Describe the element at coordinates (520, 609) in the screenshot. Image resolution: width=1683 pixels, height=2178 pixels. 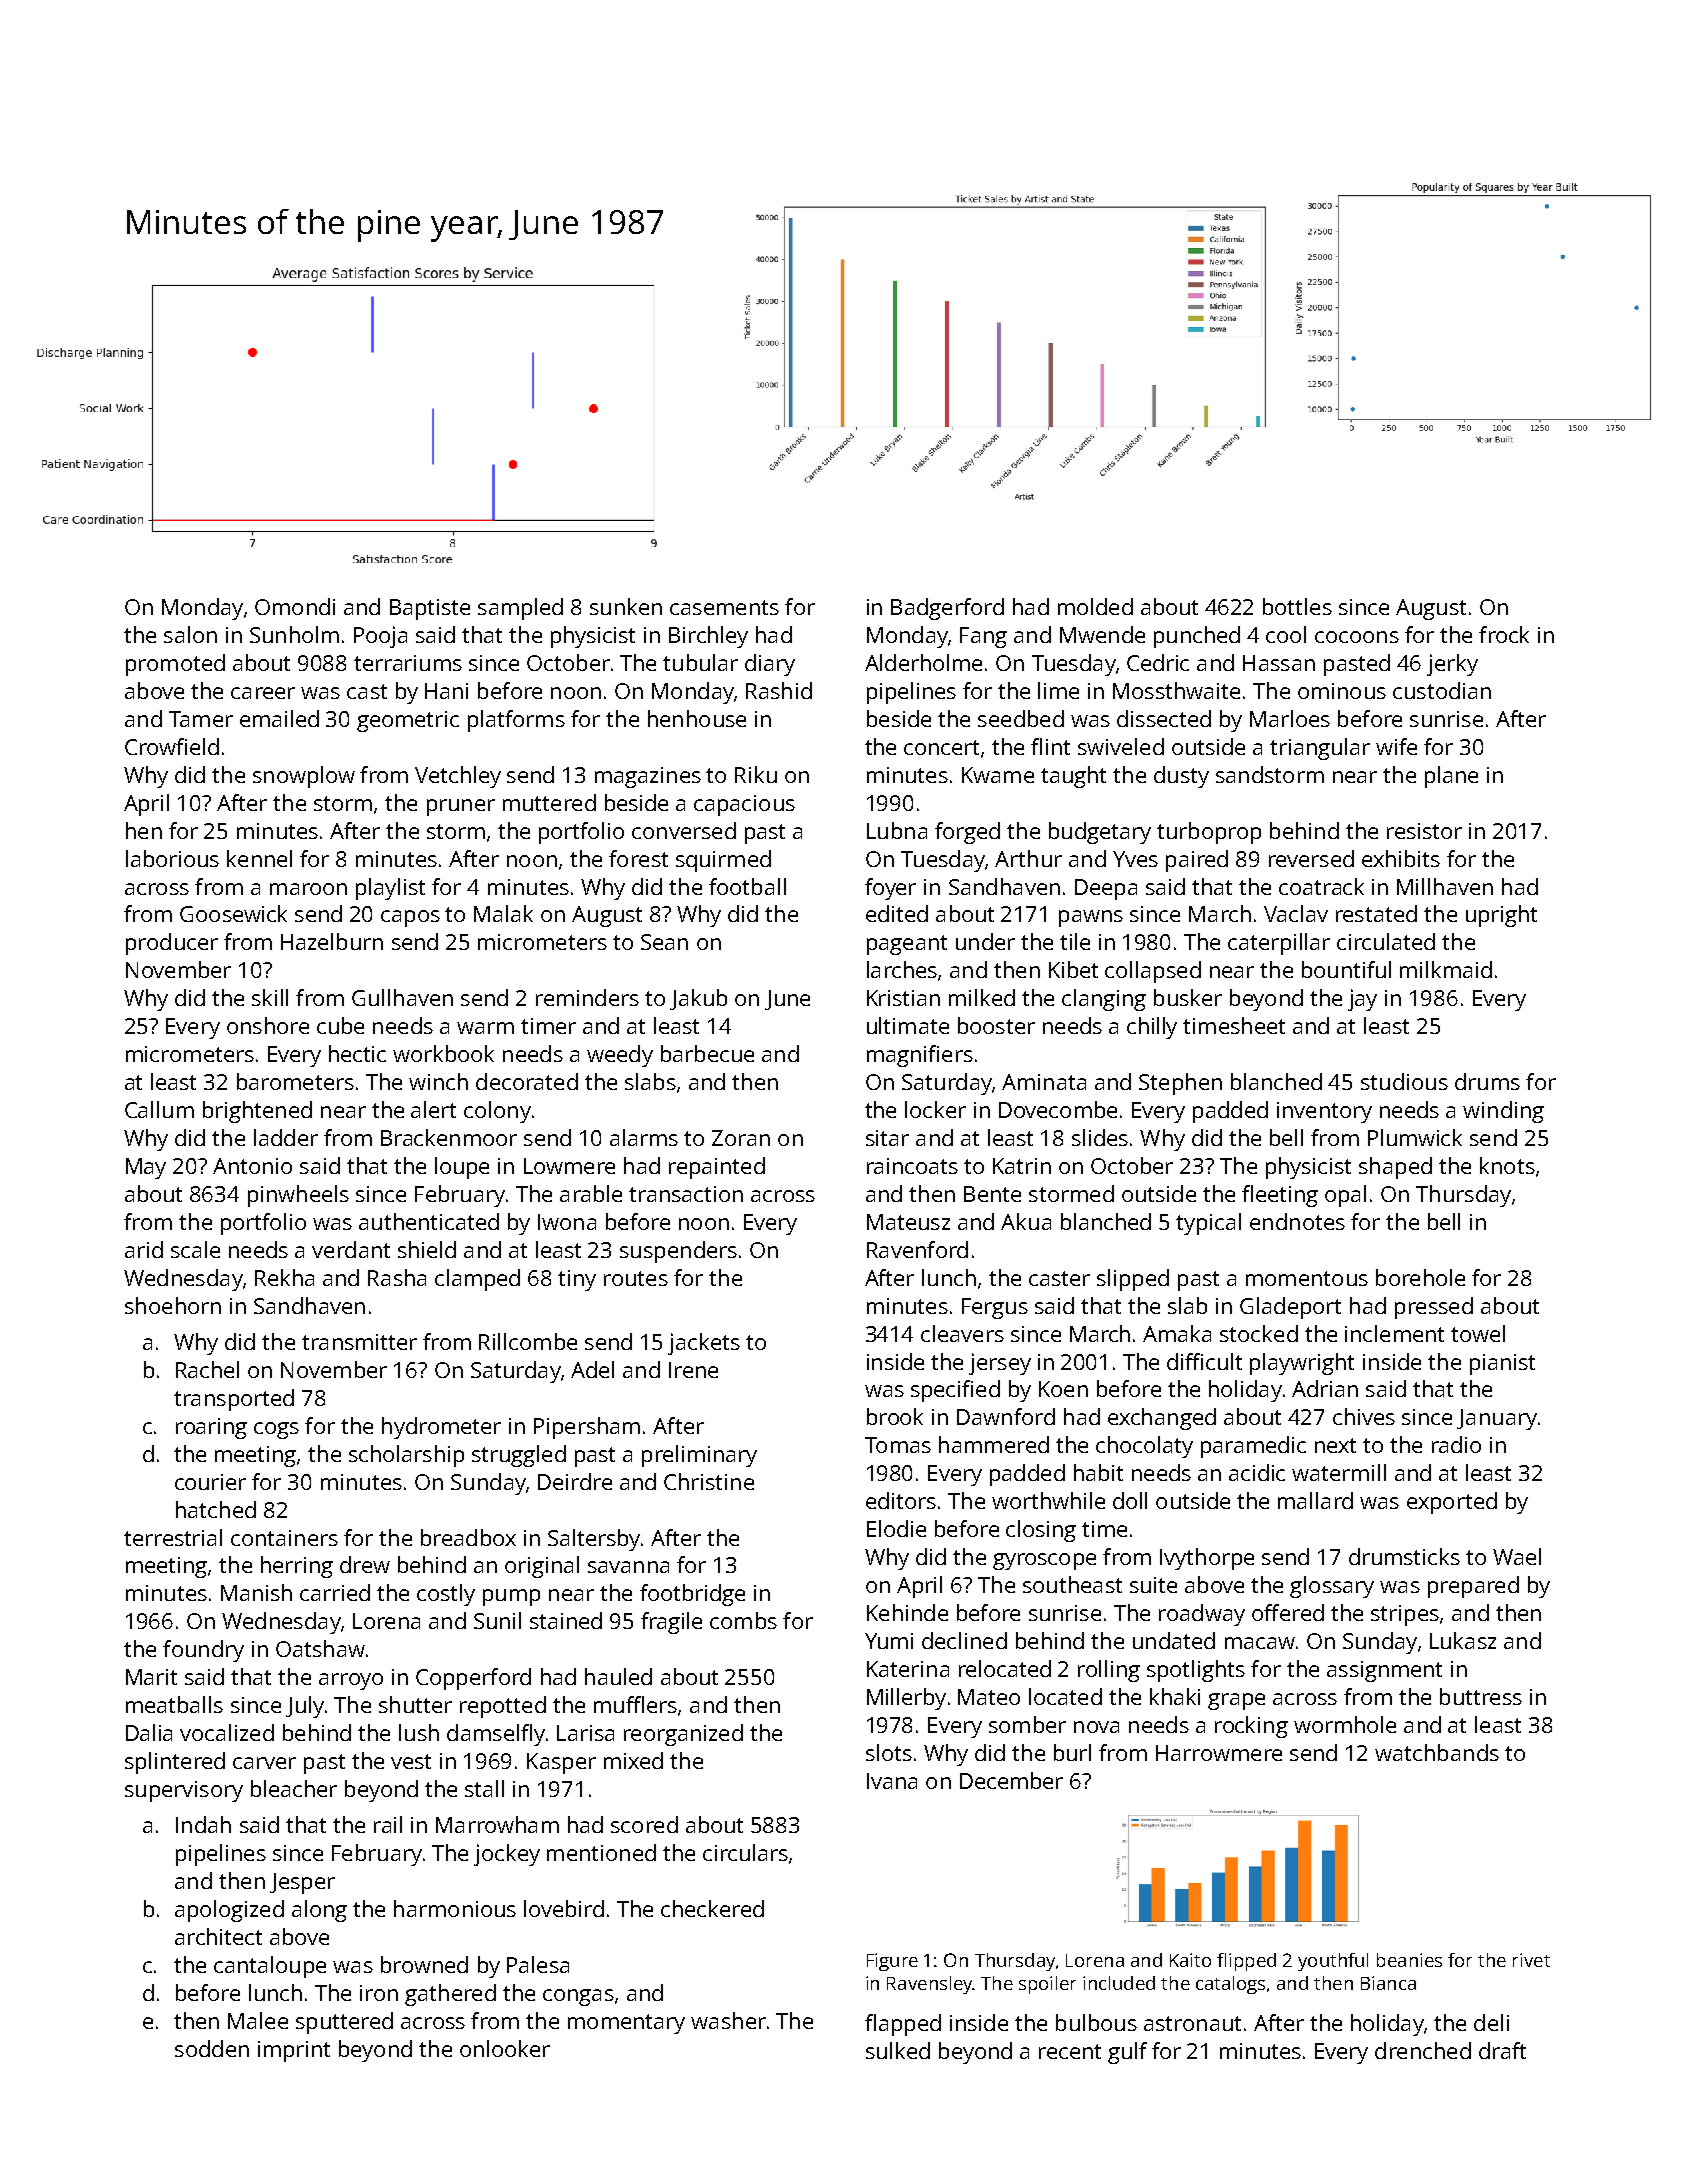
I see `sampled` at that location.
